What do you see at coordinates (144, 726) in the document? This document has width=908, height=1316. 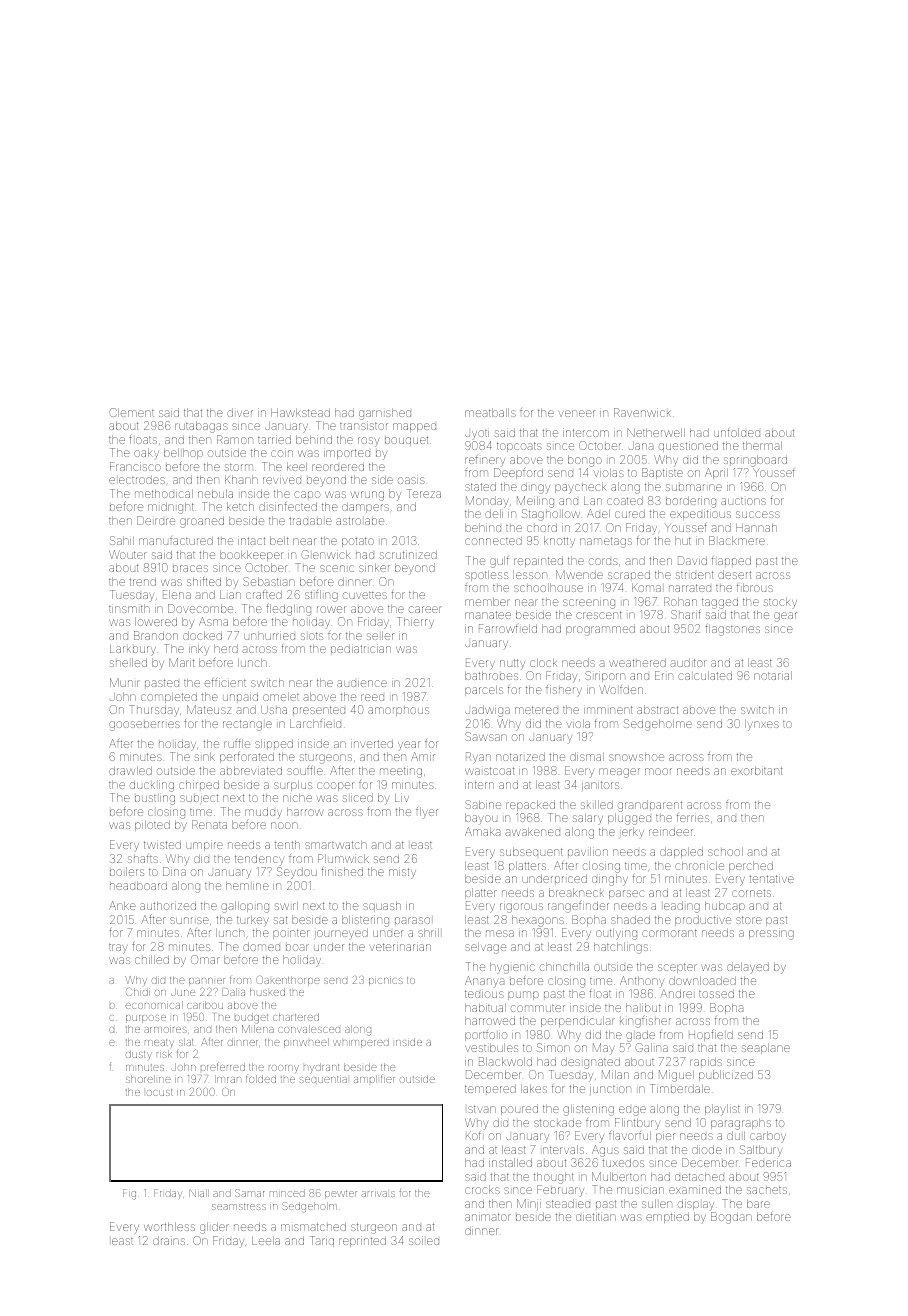 I see `gooseberries` at bounding box center [144, 726].
